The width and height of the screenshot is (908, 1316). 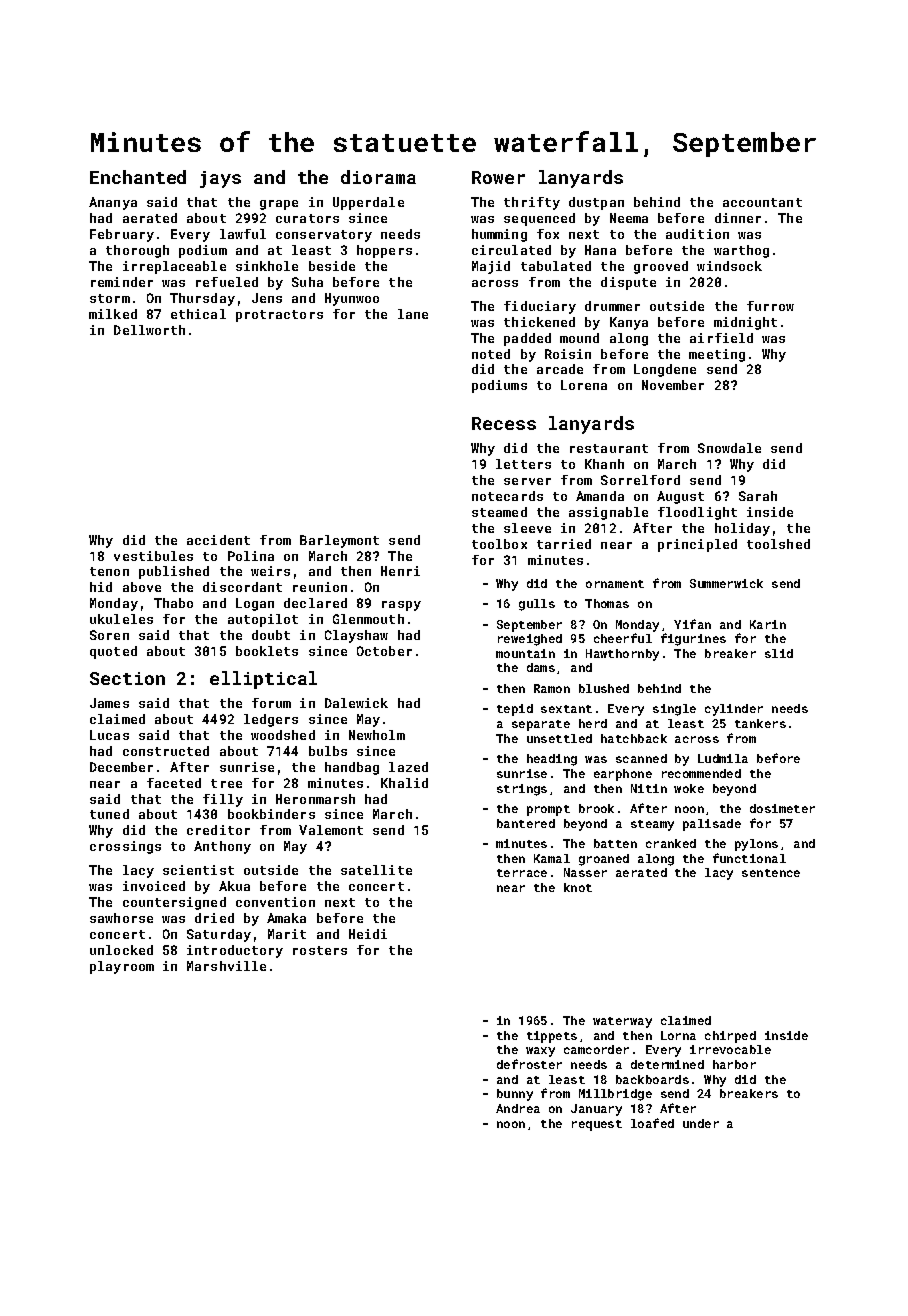 What do you see at coordinates (518, 1108) in the screenshot?
I see `Andrea` at bounding box center [518, 1108].
